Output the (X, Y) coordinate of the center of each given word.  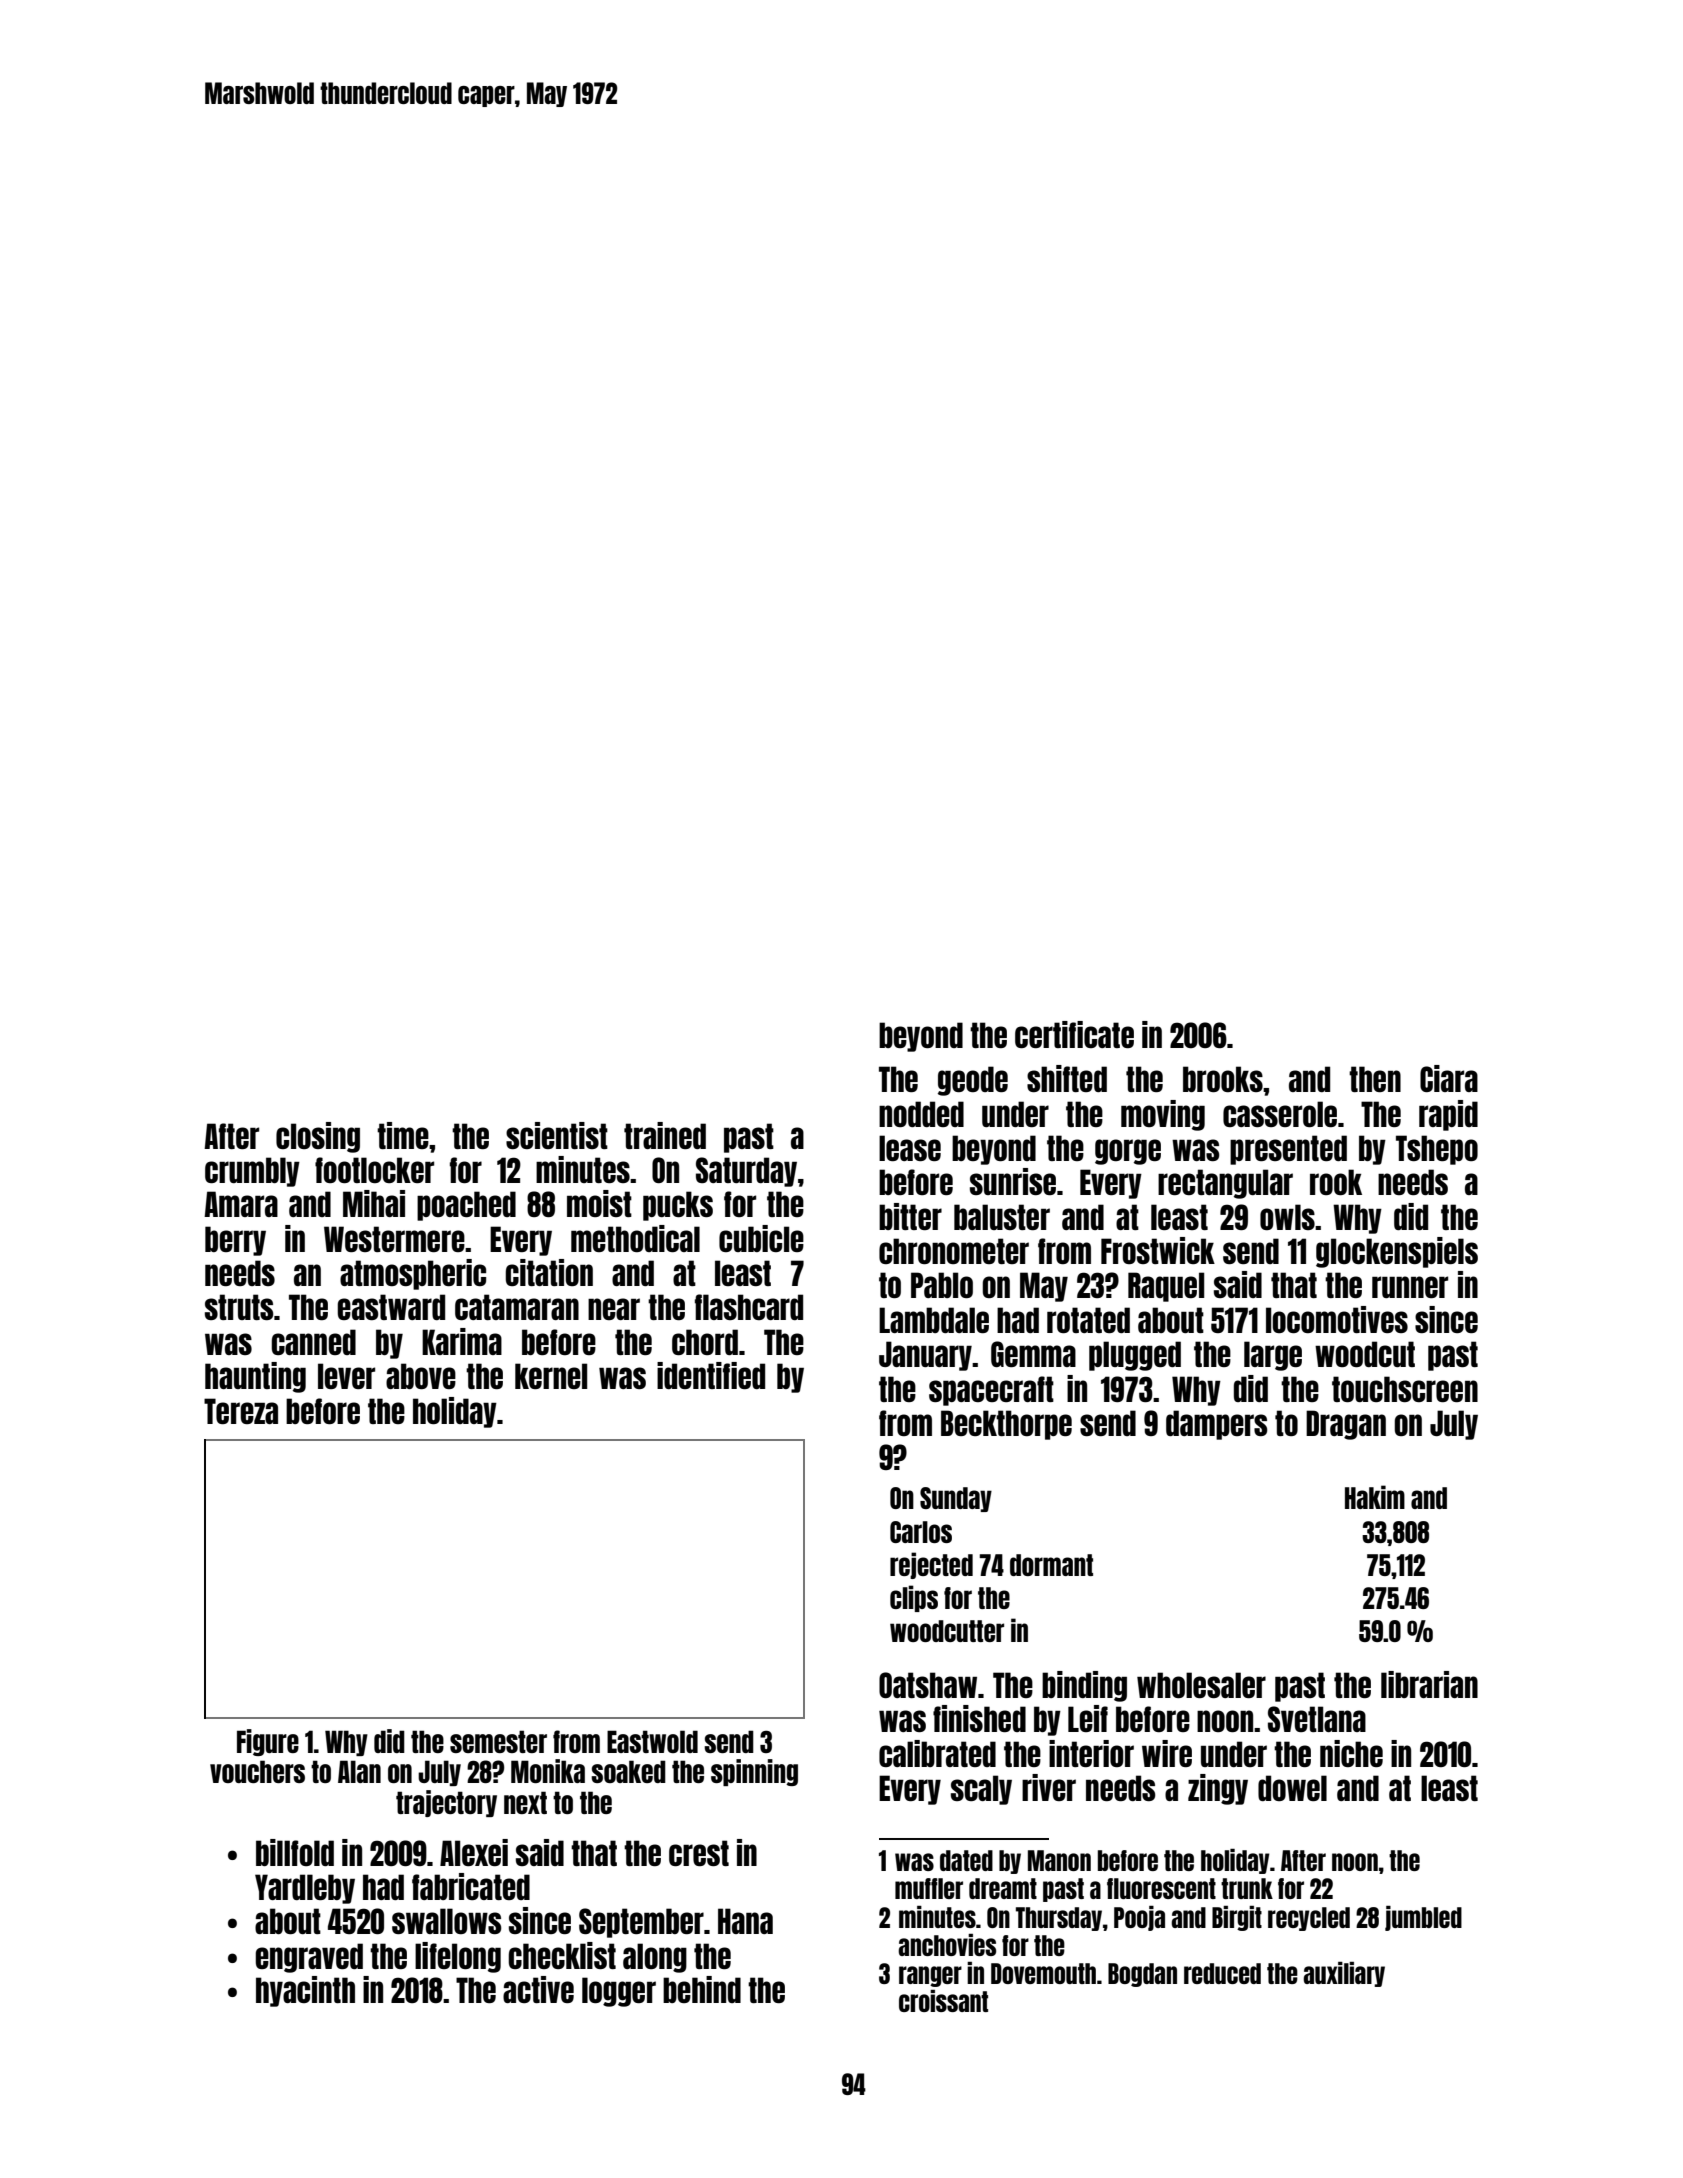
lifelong (458, 1957)
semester (498, 1741)
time (403, 1135)
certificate (1074, 1034)
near (614, 1309)
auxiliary (1344, 1974)
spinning (754, 1772)
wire (1167, 1753)
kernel (551, 1376)
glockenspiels (1397, 1252)
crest (699, 1853)
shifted (1067, 1078)
